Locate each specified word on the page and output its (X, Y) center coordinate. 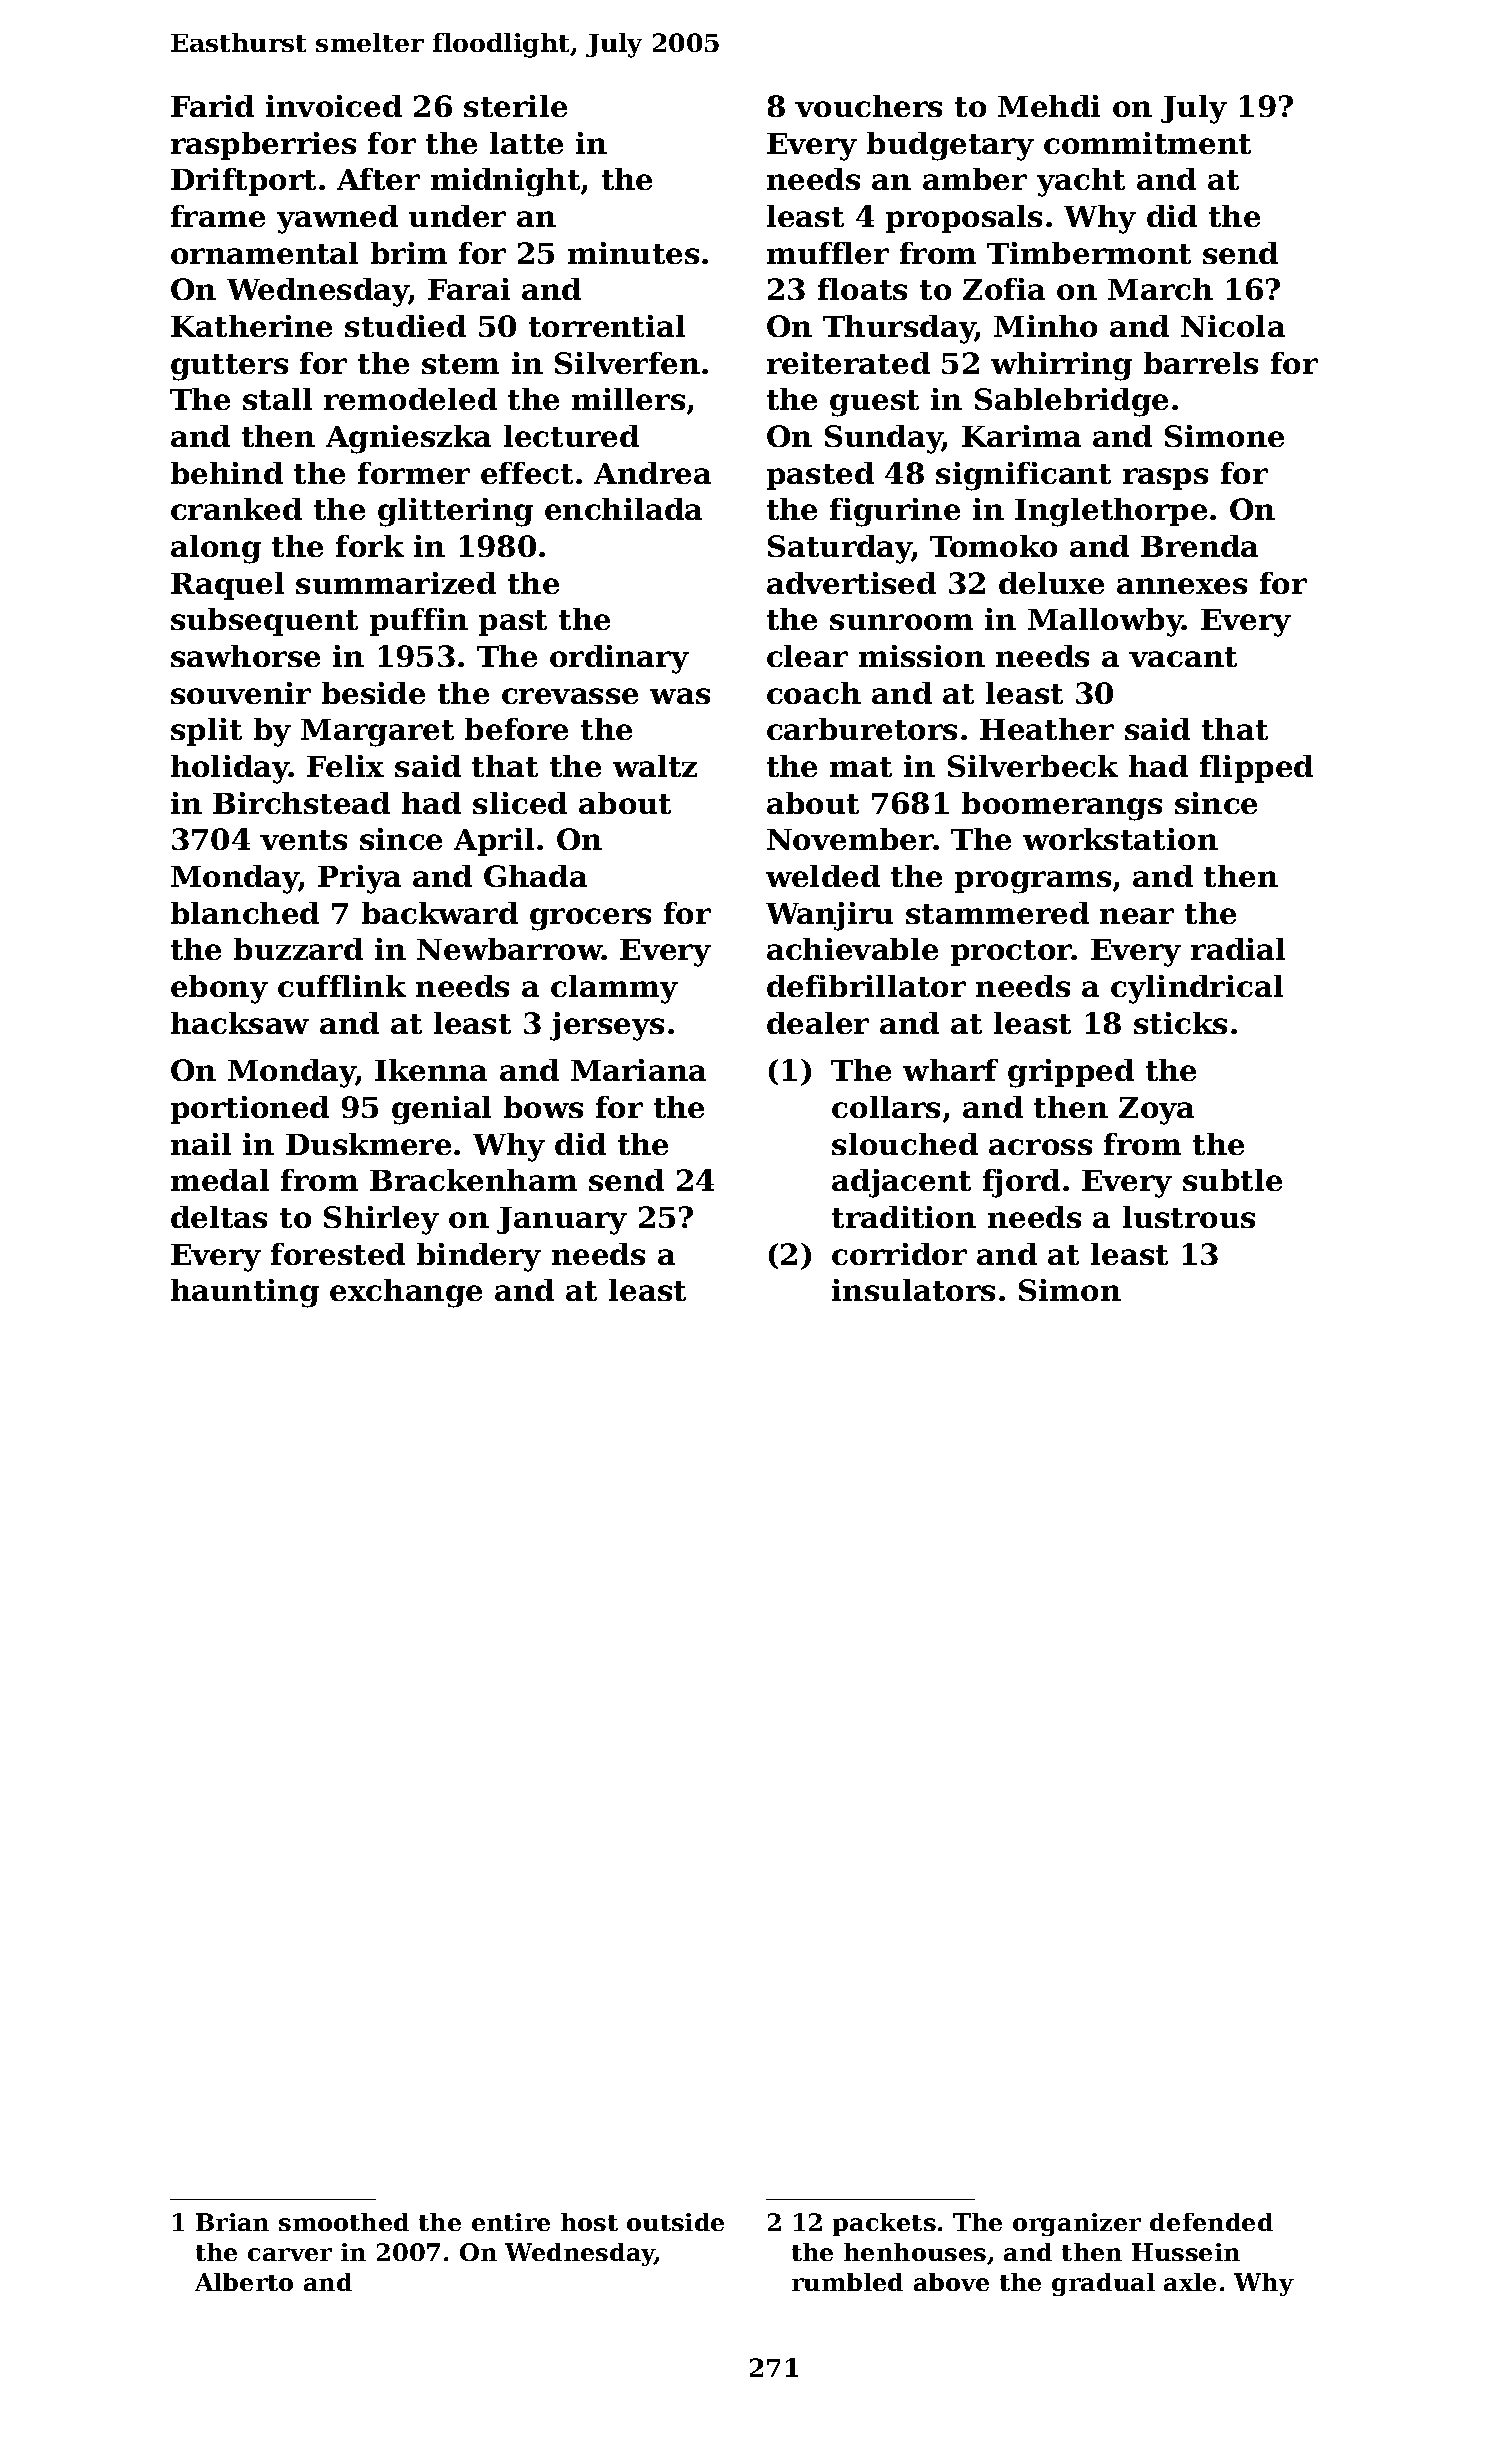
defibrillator (866, 986)
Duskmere (368, 1144)
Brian (232, 2222)
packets (884, 2224)
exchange (406, 1293)
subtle (1232, 1180)
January (562, 1221)
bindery (479, 1257)
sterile (515, 106)
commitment (1147, 143)
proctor (1011, 953)
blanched (245, 913)
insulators (913, 1290)
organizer (1077, 2224)
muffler (828, 253)
